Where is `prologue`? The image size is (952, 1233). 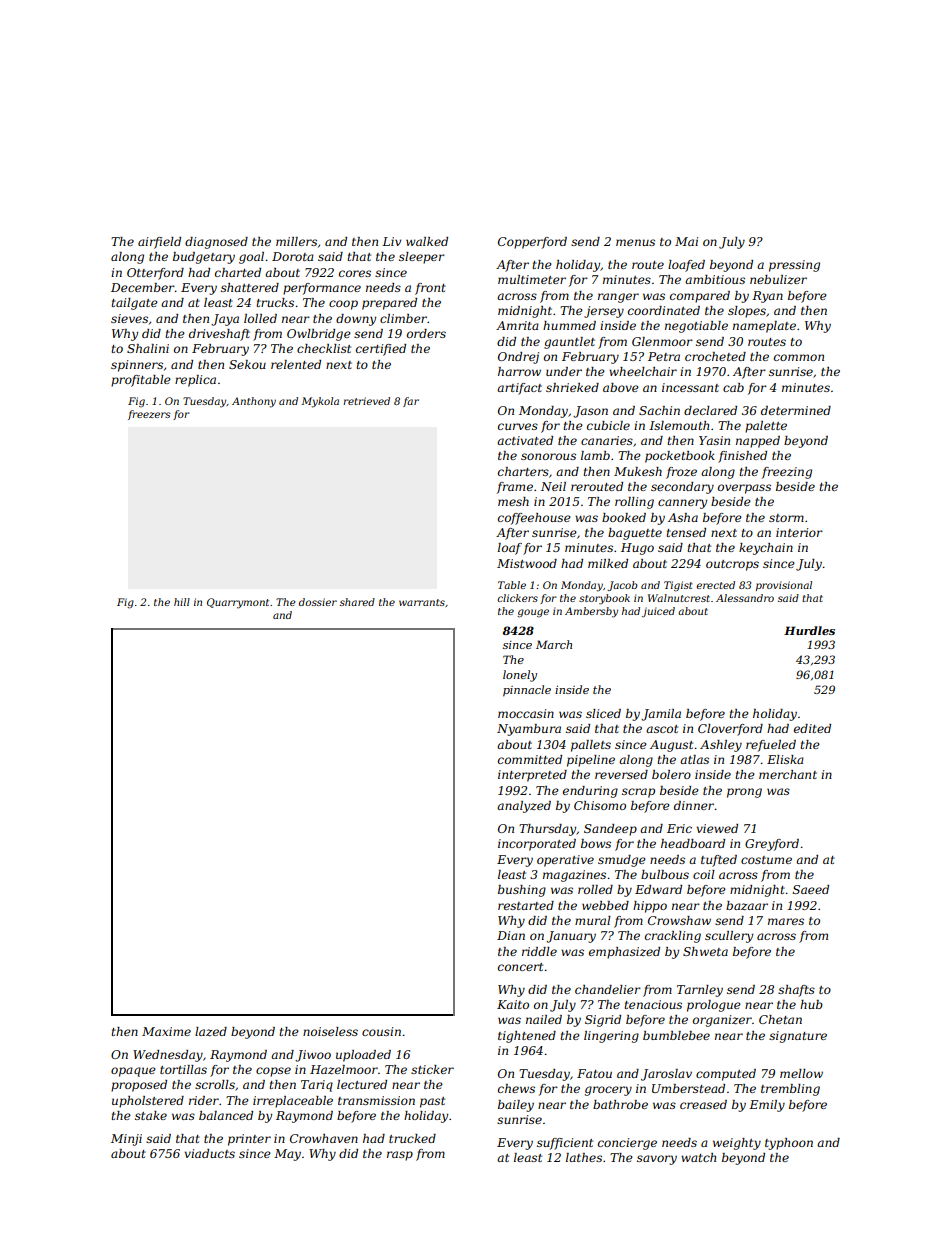
prologue is located at coordinates (714, 1006).
